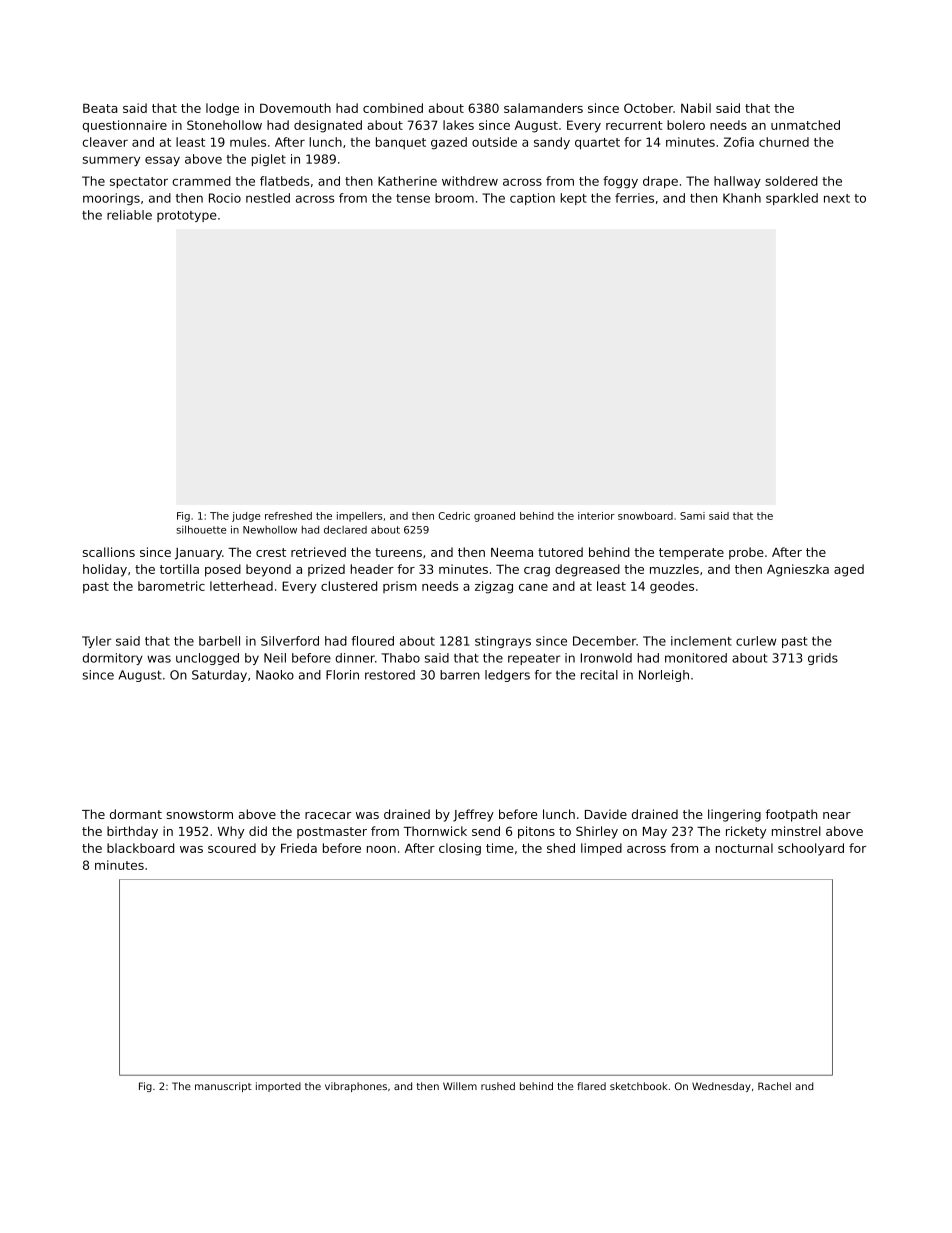 This screenshot has width=952, height=1233. I want to click on Willem, so click(460, 1086).
